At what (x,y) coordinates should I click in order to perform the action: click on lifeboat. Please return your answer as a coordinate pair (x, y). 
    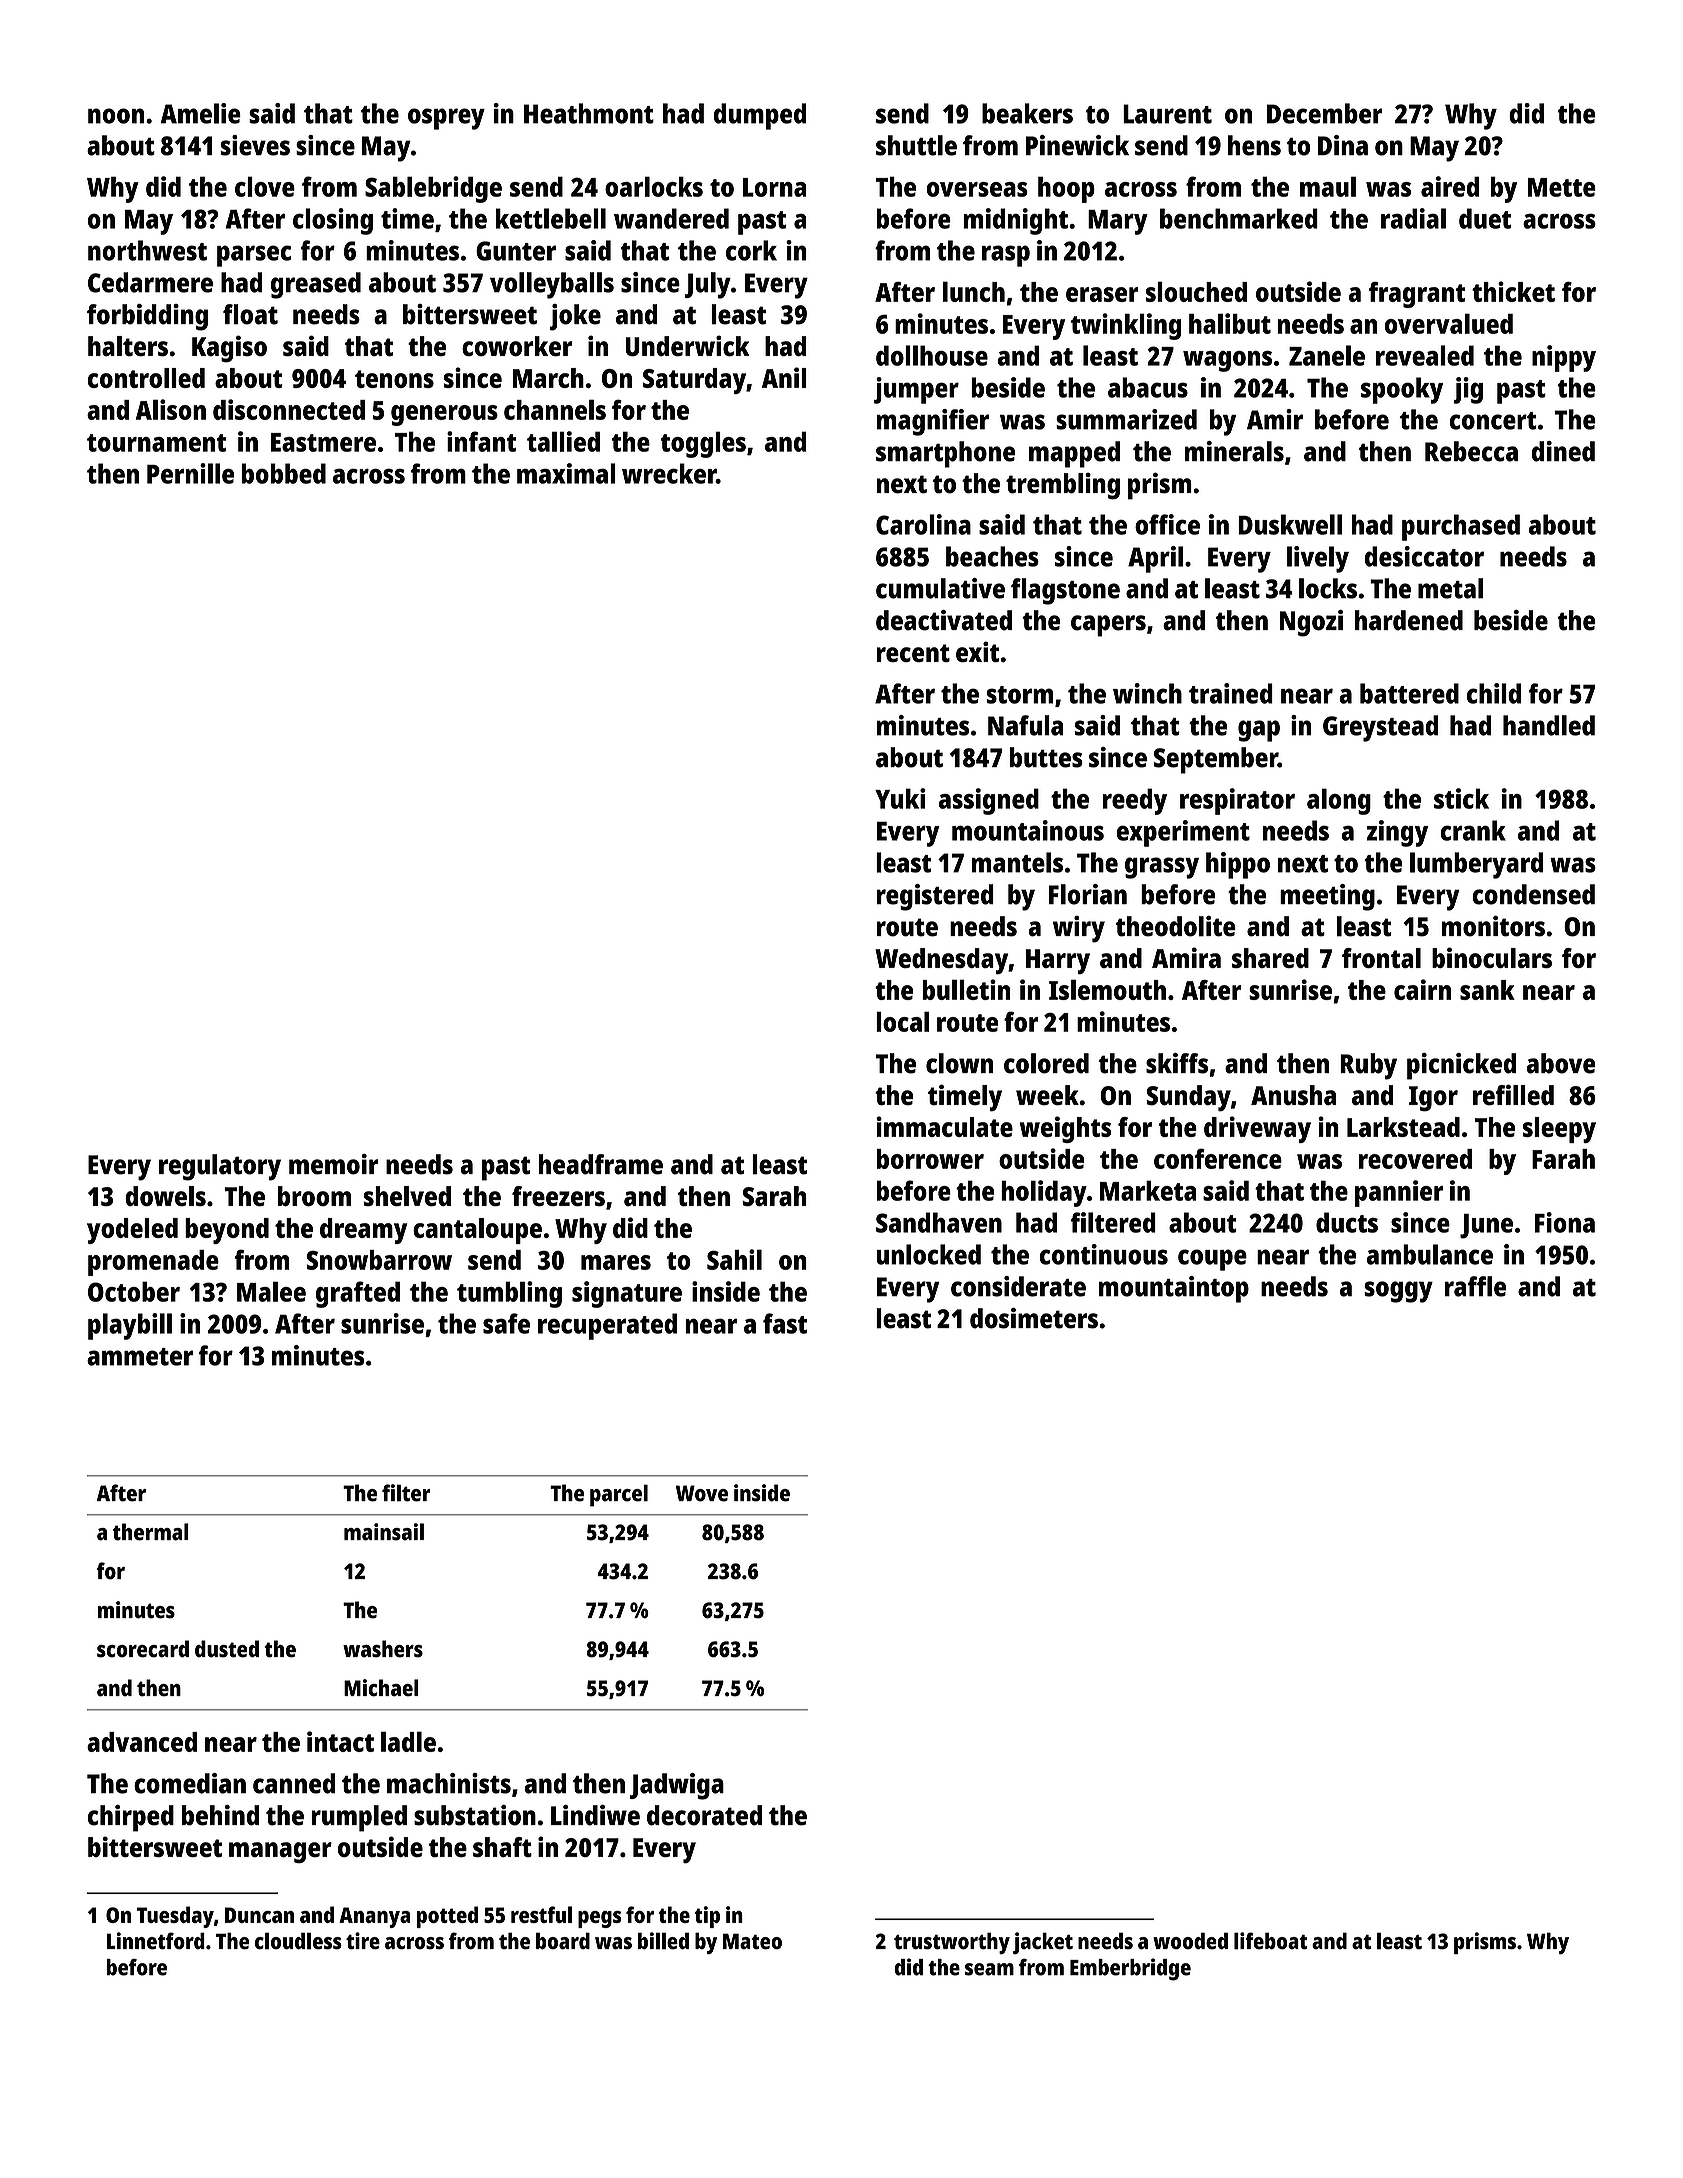
    Looking at the image, I should click on (1271, 1941).
